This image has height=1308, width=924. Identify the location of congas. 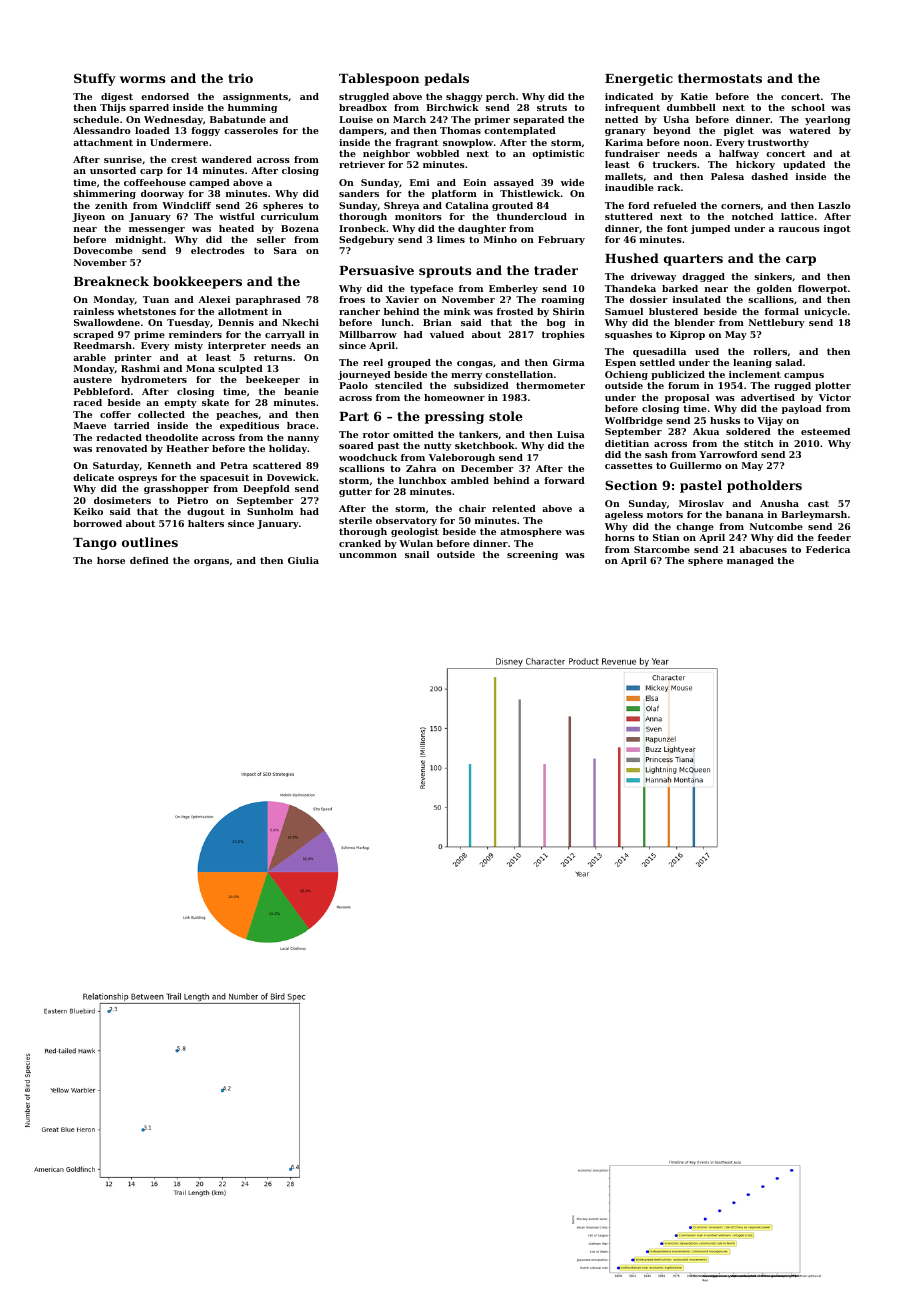
(475, 364).
